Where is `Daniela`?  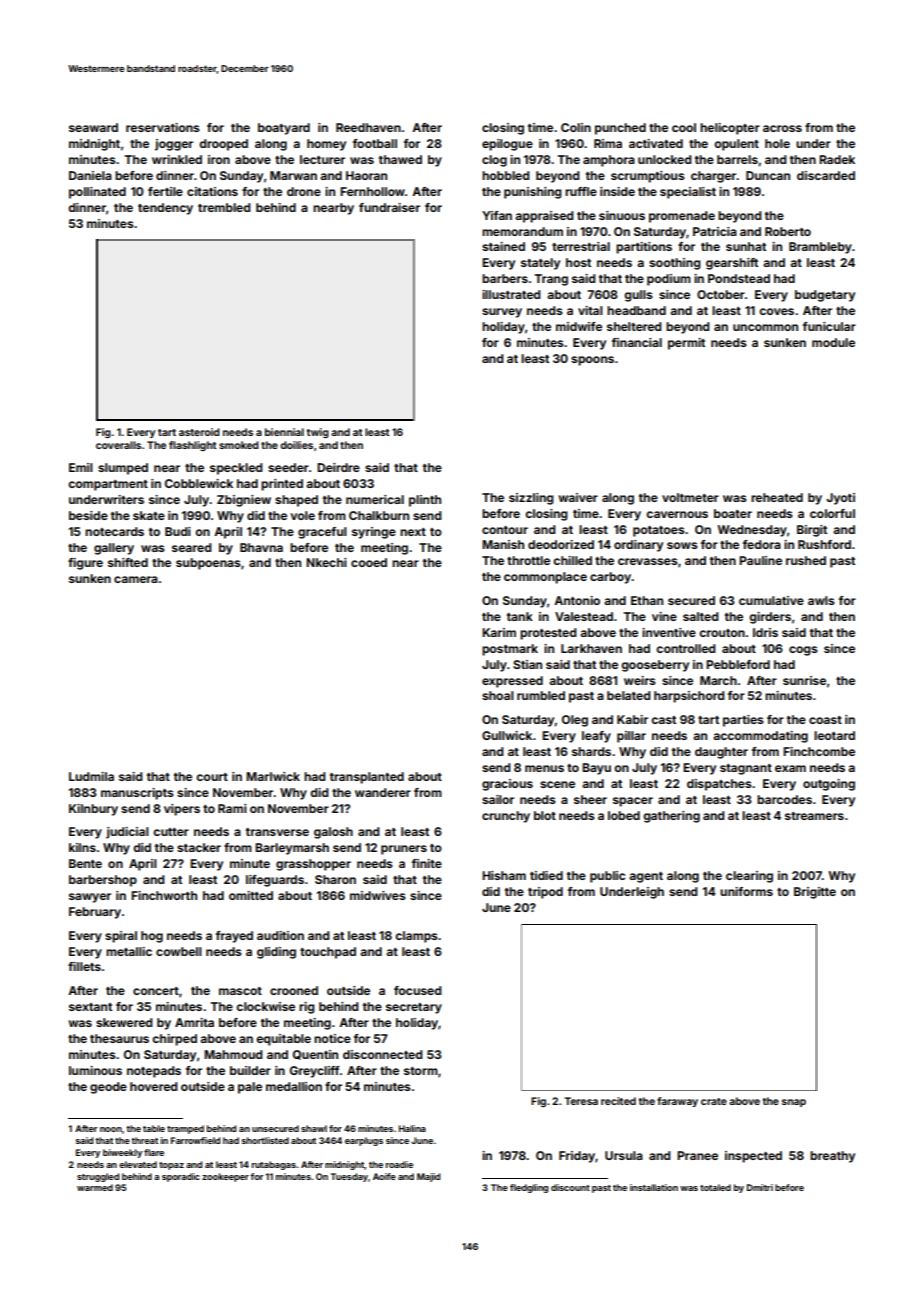
Daniela is located at coordinates (90, 175).
